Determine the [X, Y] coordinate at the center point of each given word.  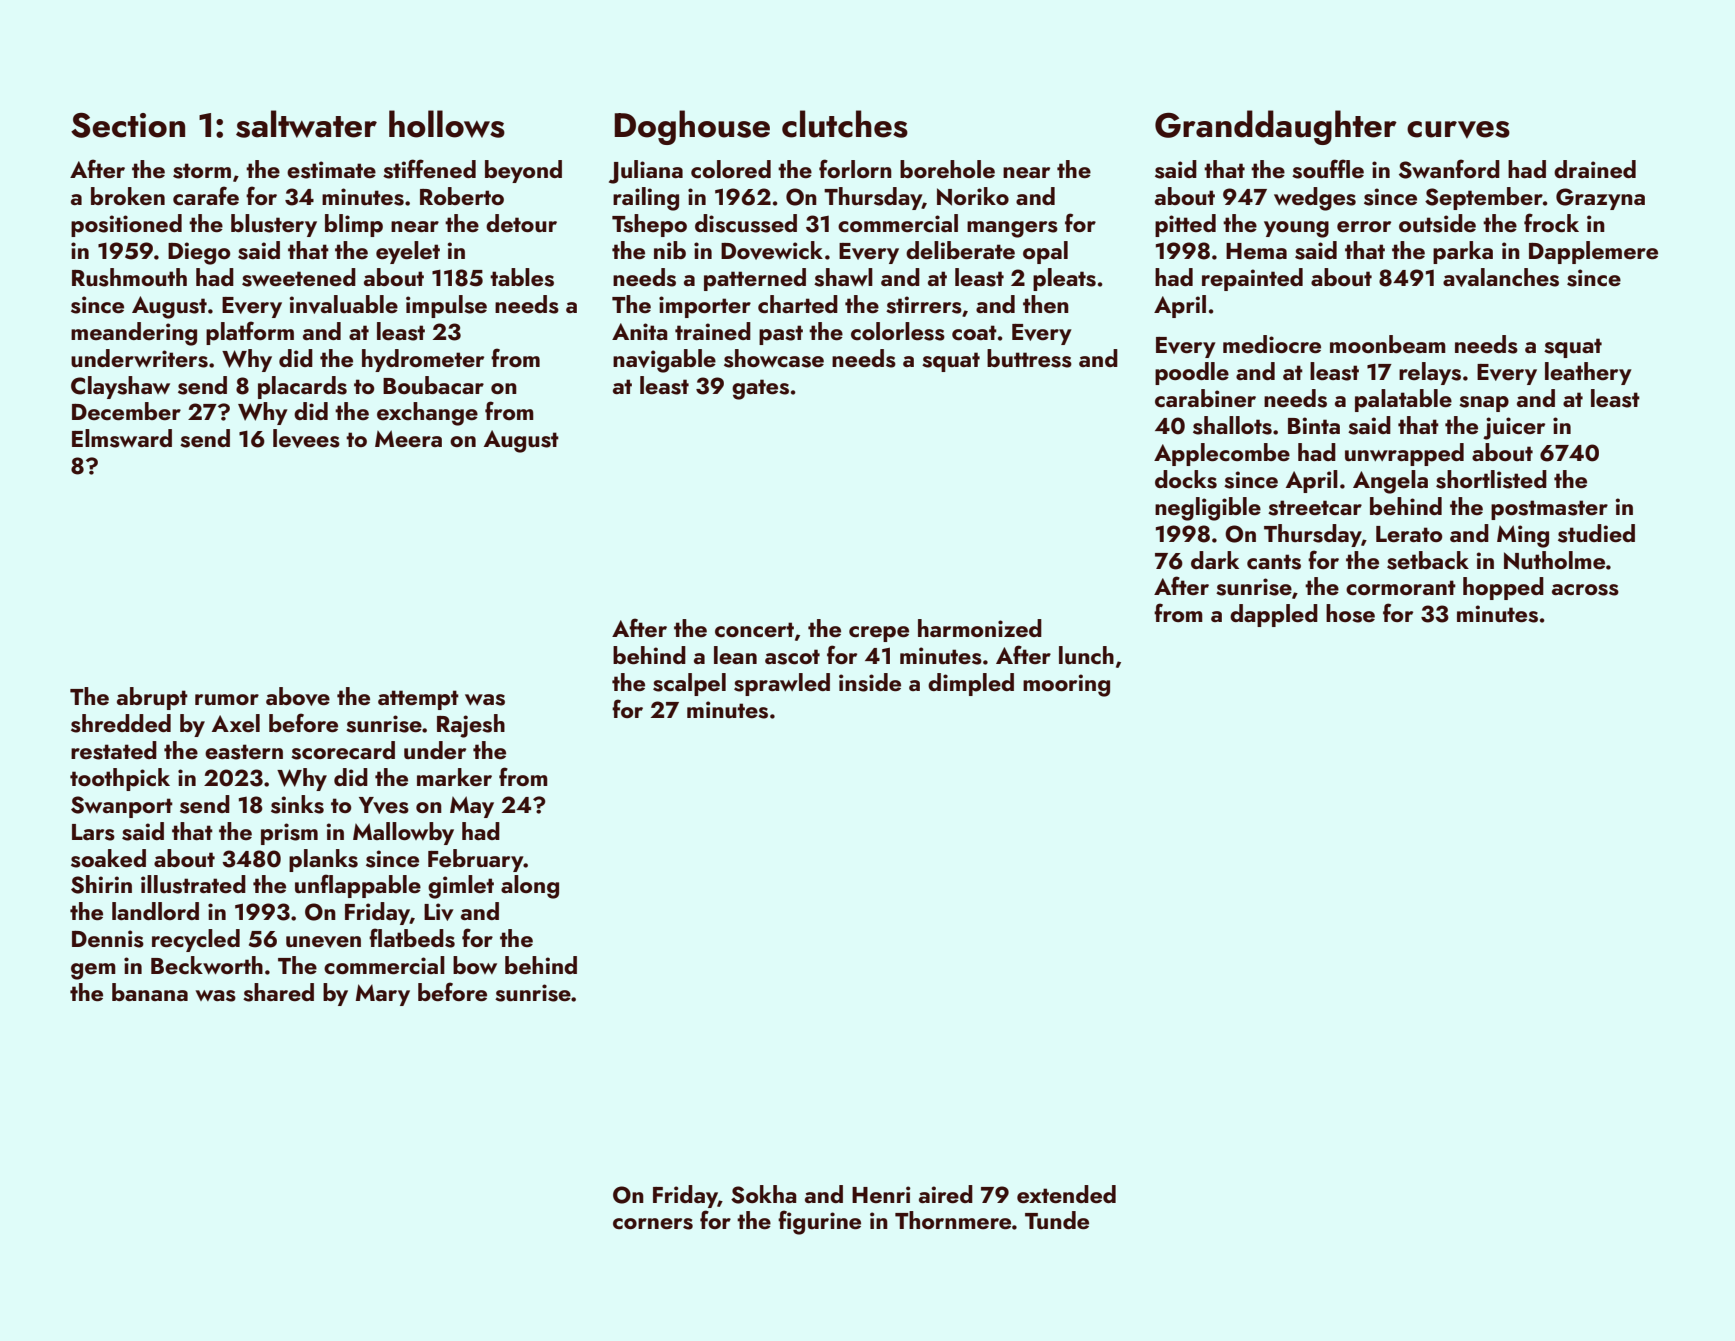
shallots [1232, 425]
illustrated [193, 884]
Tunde [1057, 1220]
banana [150, 992]
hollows [447, 124]
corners [653, 1224]
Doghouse [692, 127]
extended [1066, 1194]
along [530, 887]
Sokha [764, 1194]
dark [1215, 560]
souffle [1328, 169]
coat [974, 333]
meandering [134, 334]
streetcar [1315, 508]
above [298, 696]
